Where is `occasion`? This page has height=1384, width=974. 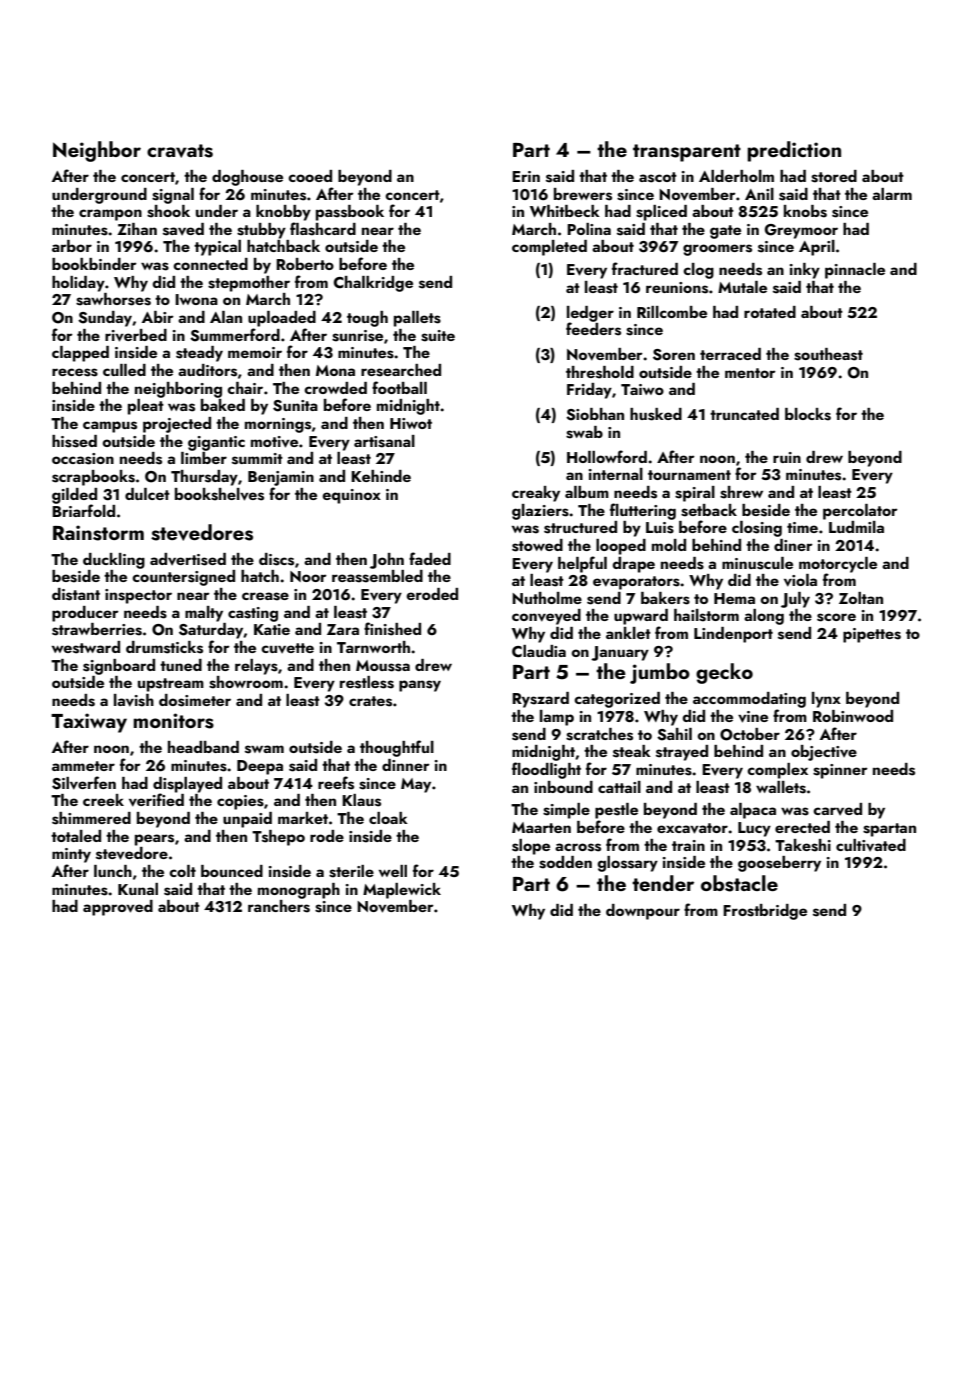 occasion is located at coordinates (83, 459).
